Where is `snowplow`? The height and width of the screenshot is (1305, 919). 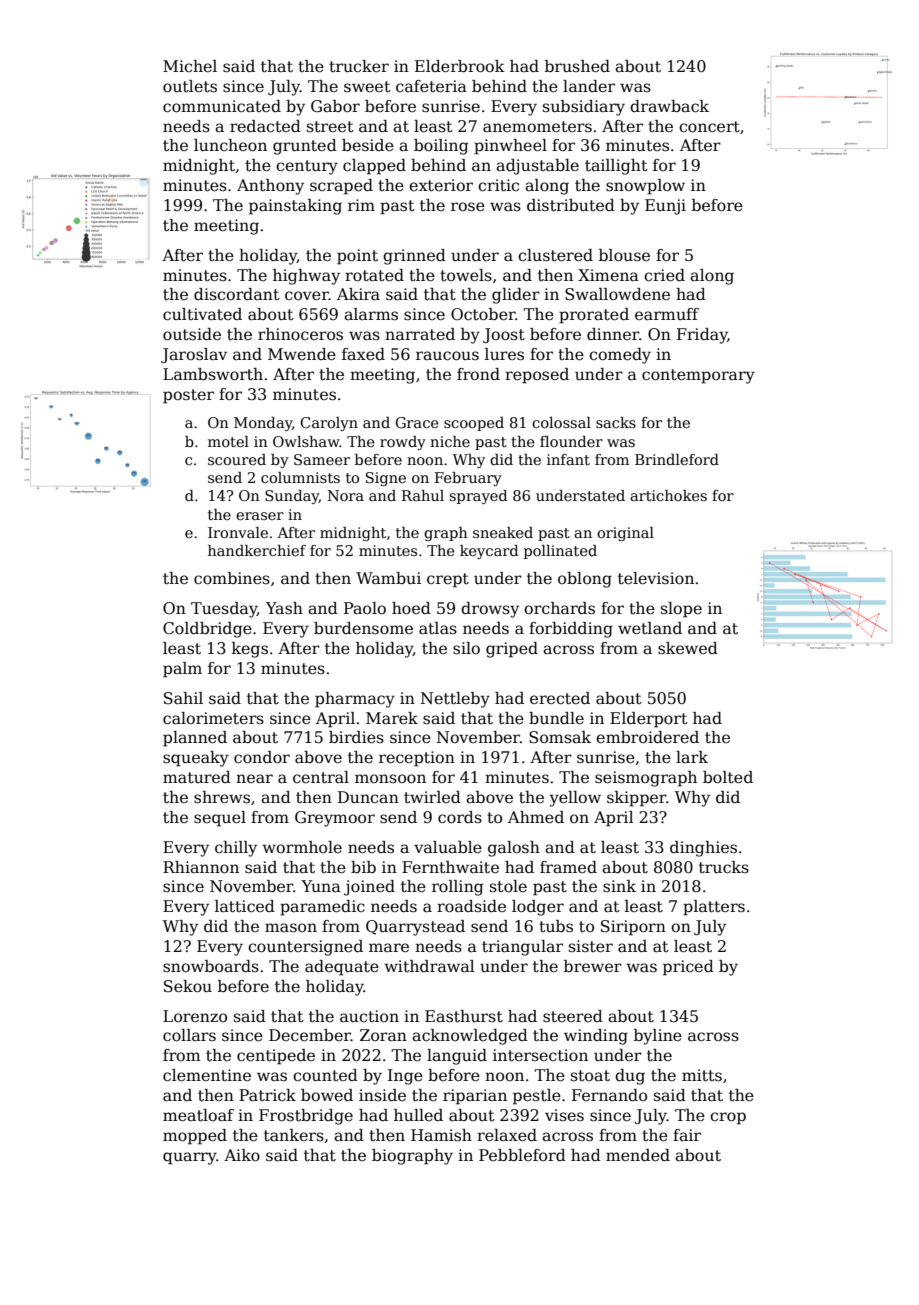 snowplow is located at coordinates (645, 187).
